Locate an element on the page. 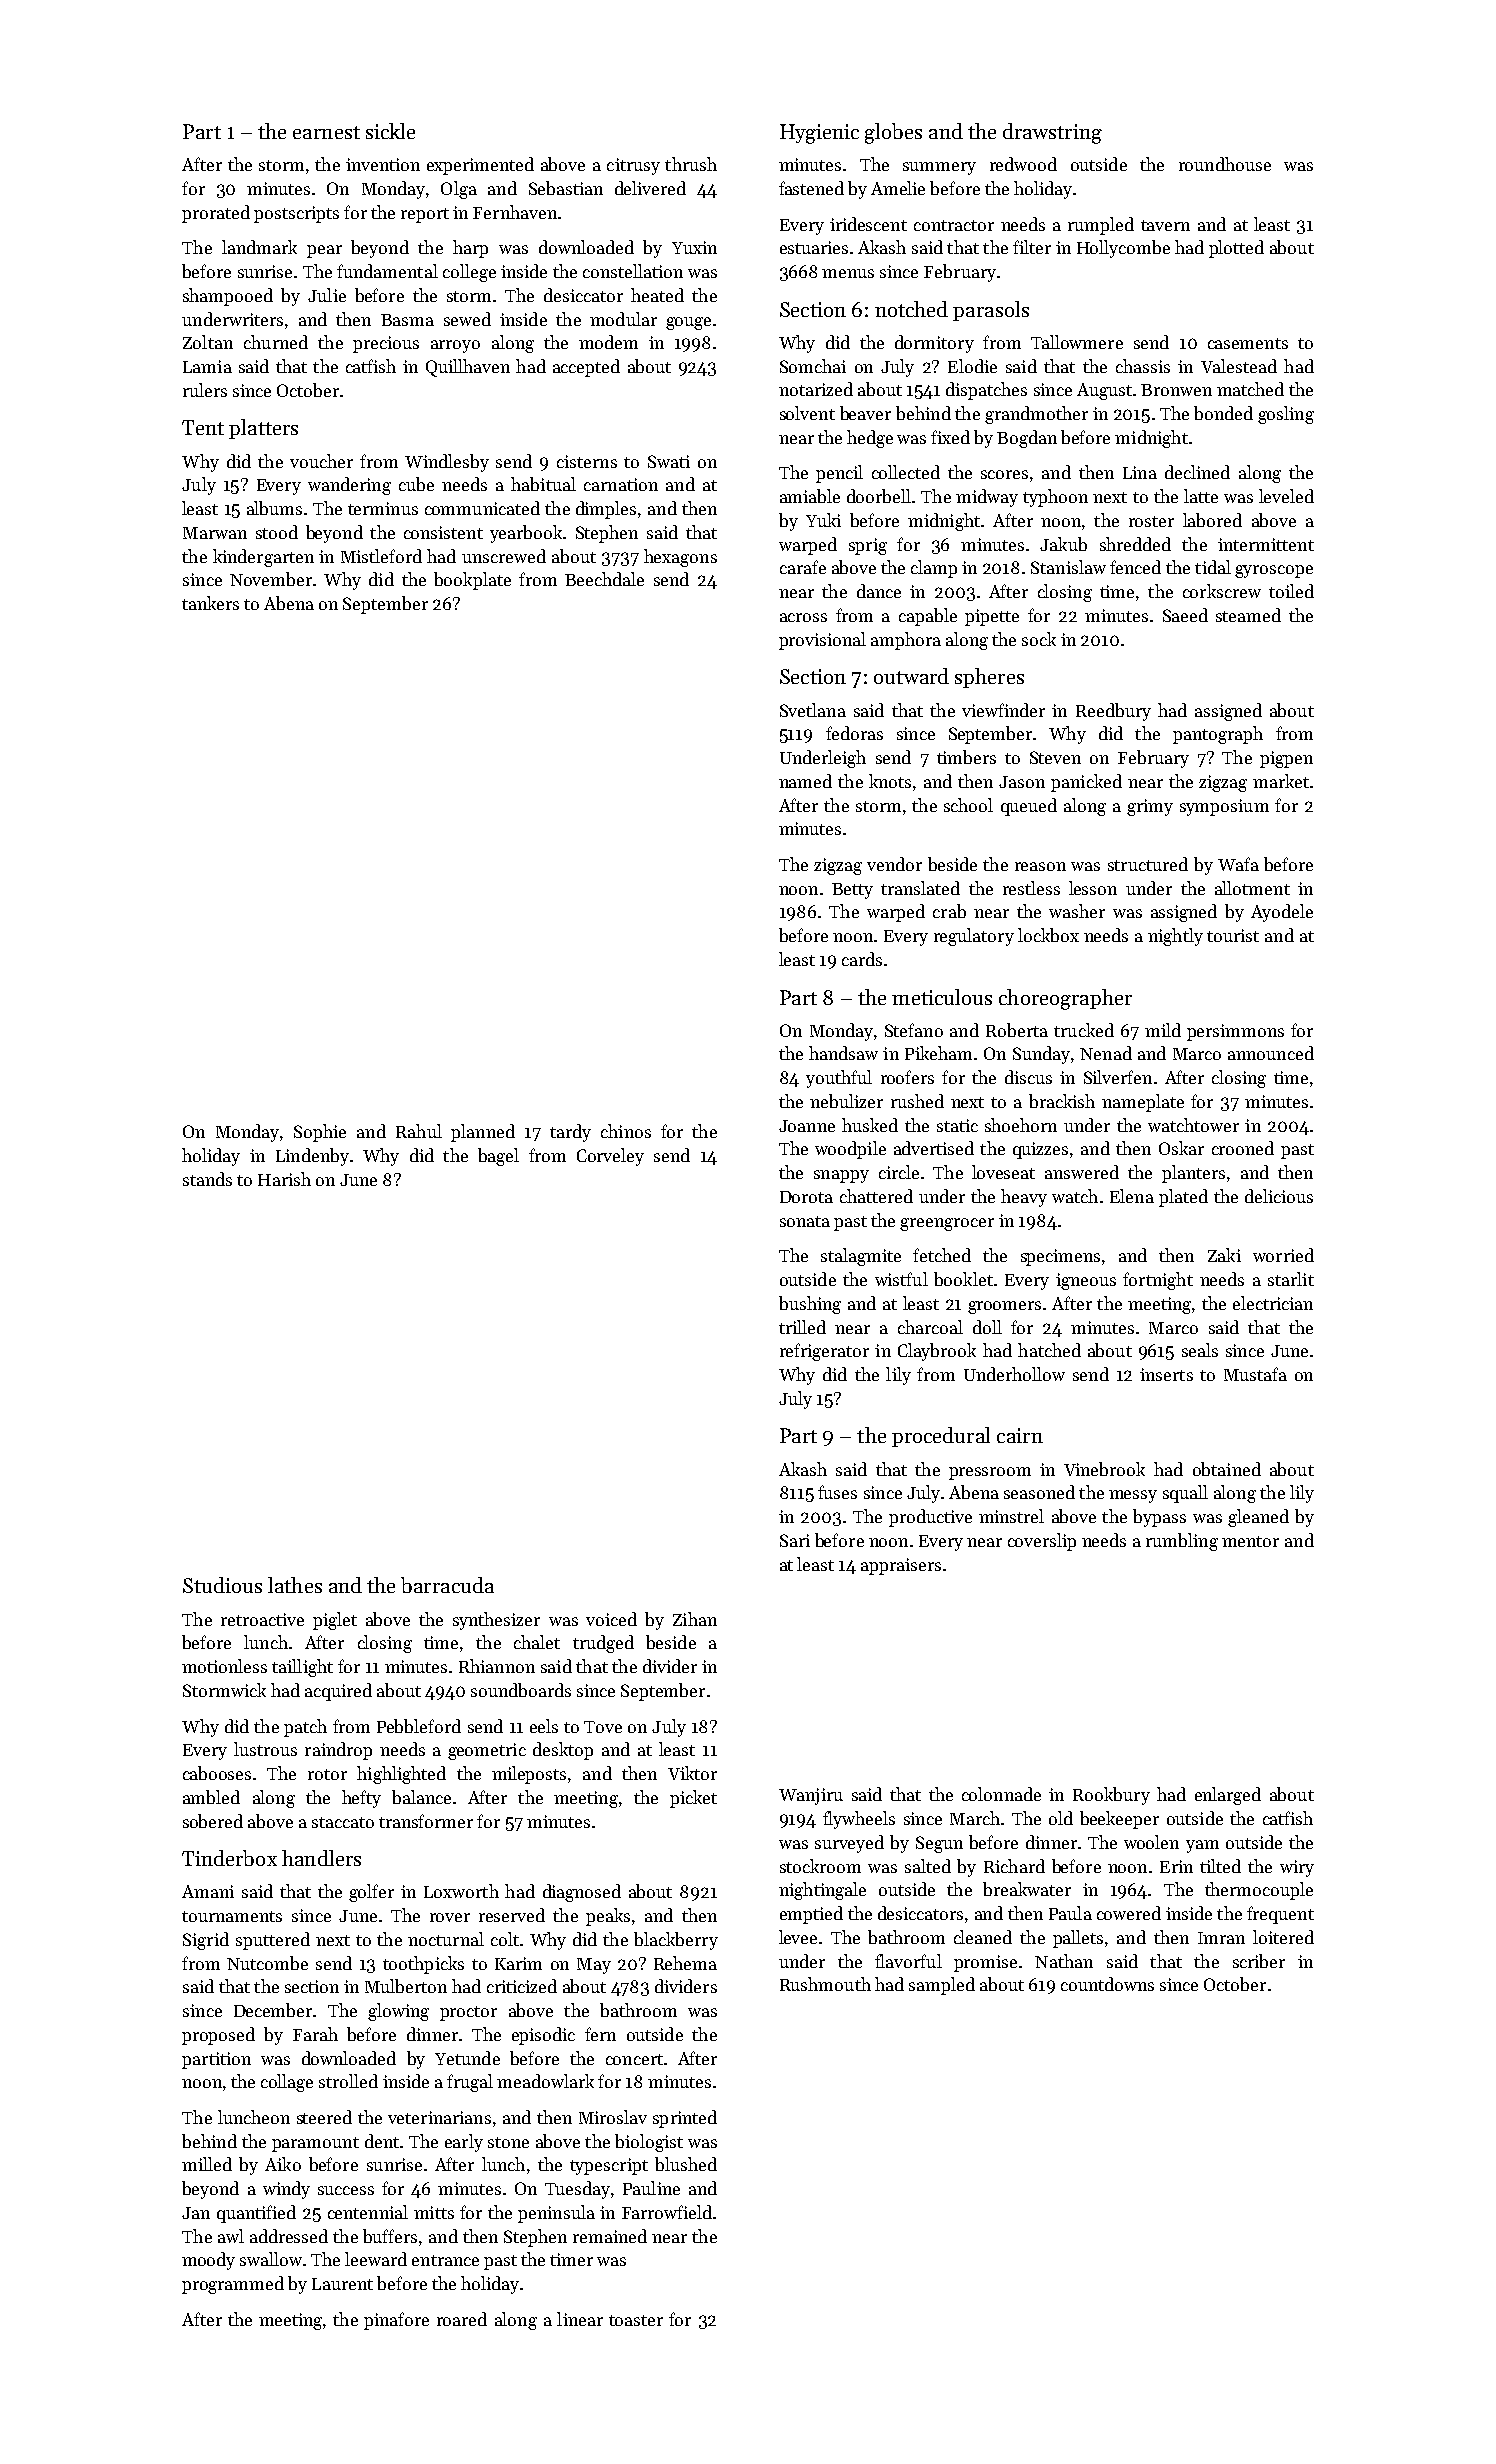  countdowns is located at coordinates (1107, 1984).
